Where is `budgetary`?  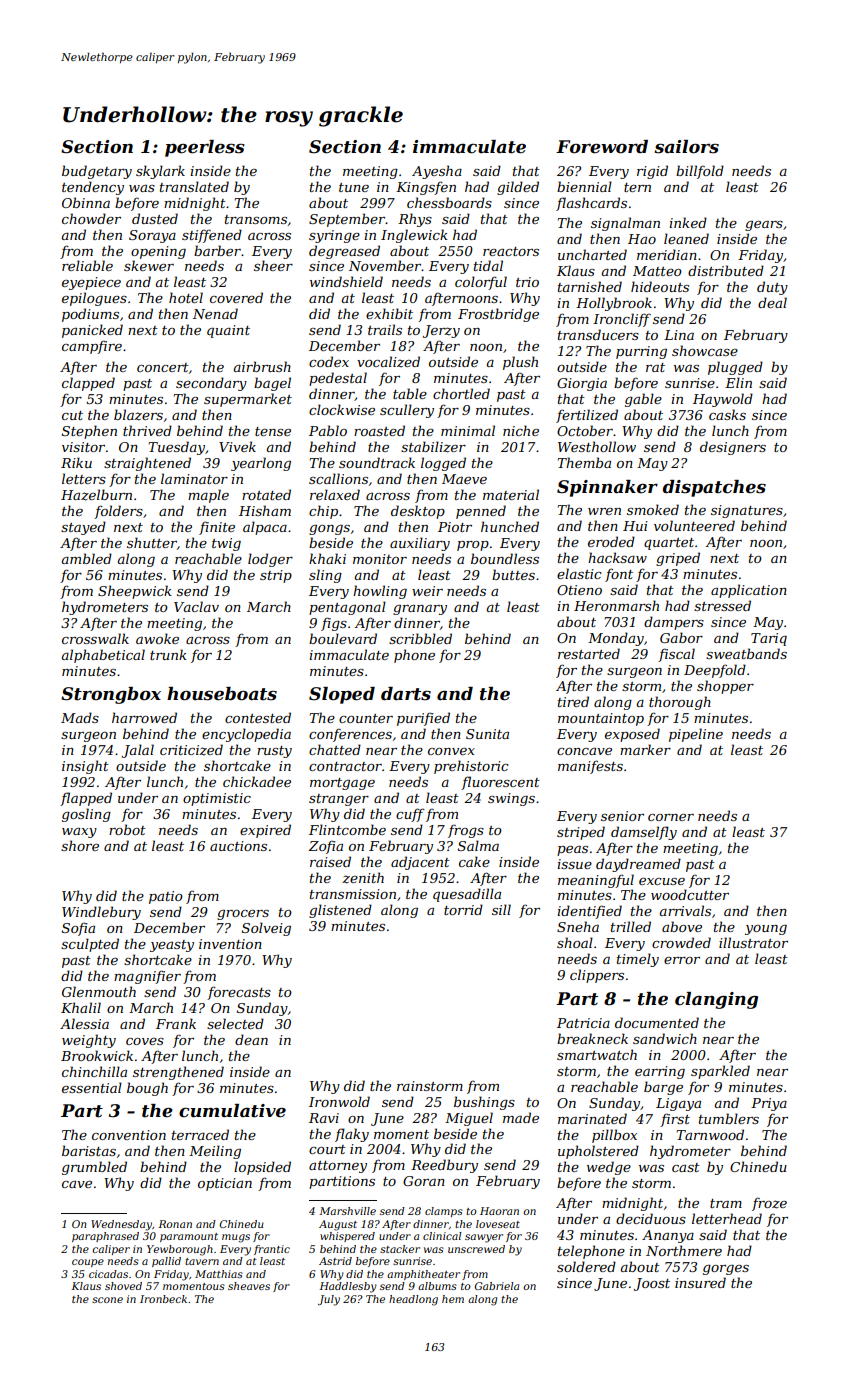
budgetary is located at coordinates (97, 172).
